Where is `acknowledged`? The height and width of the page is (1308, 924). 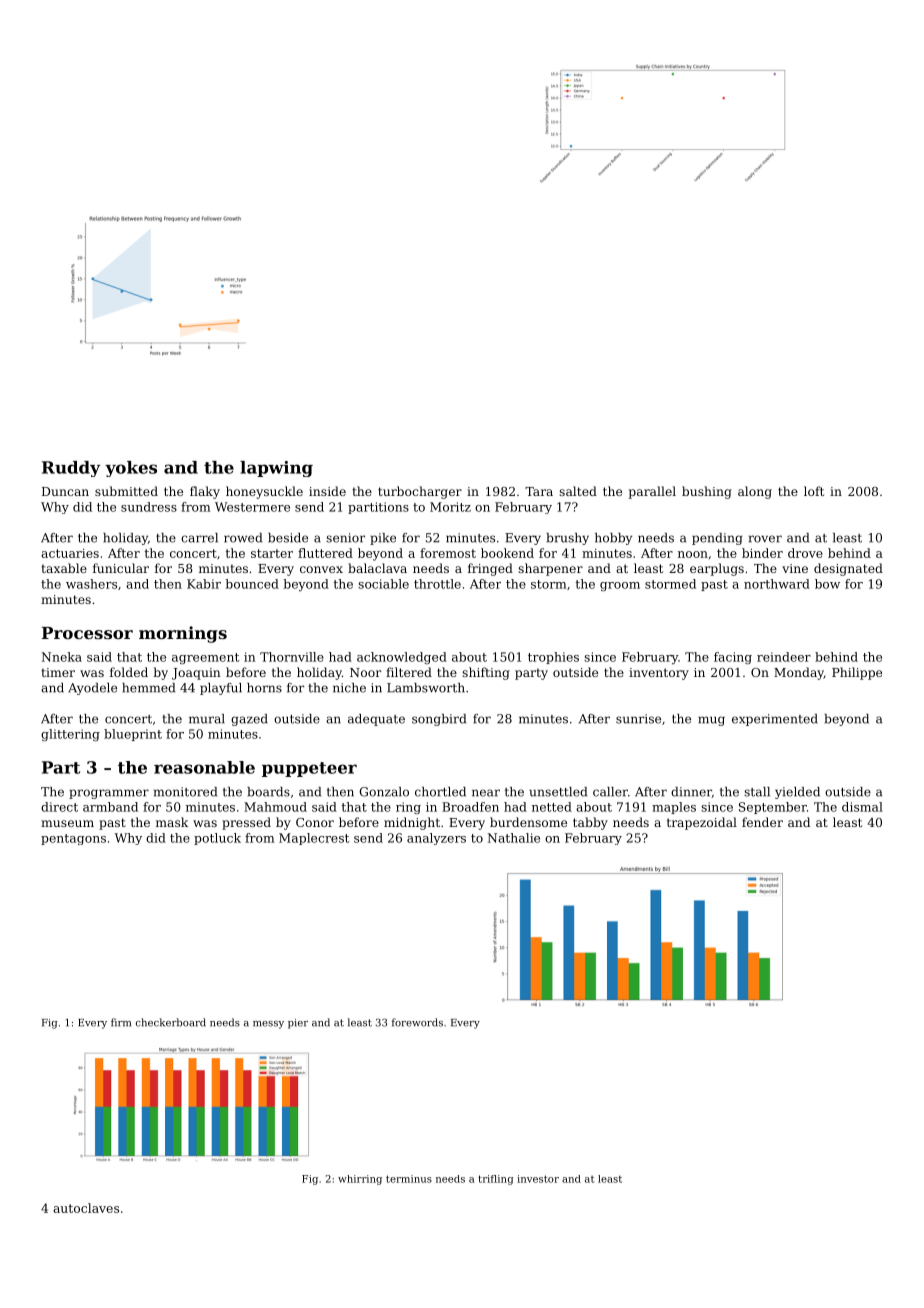 acknowledged is located at coordinates (402, 658).
